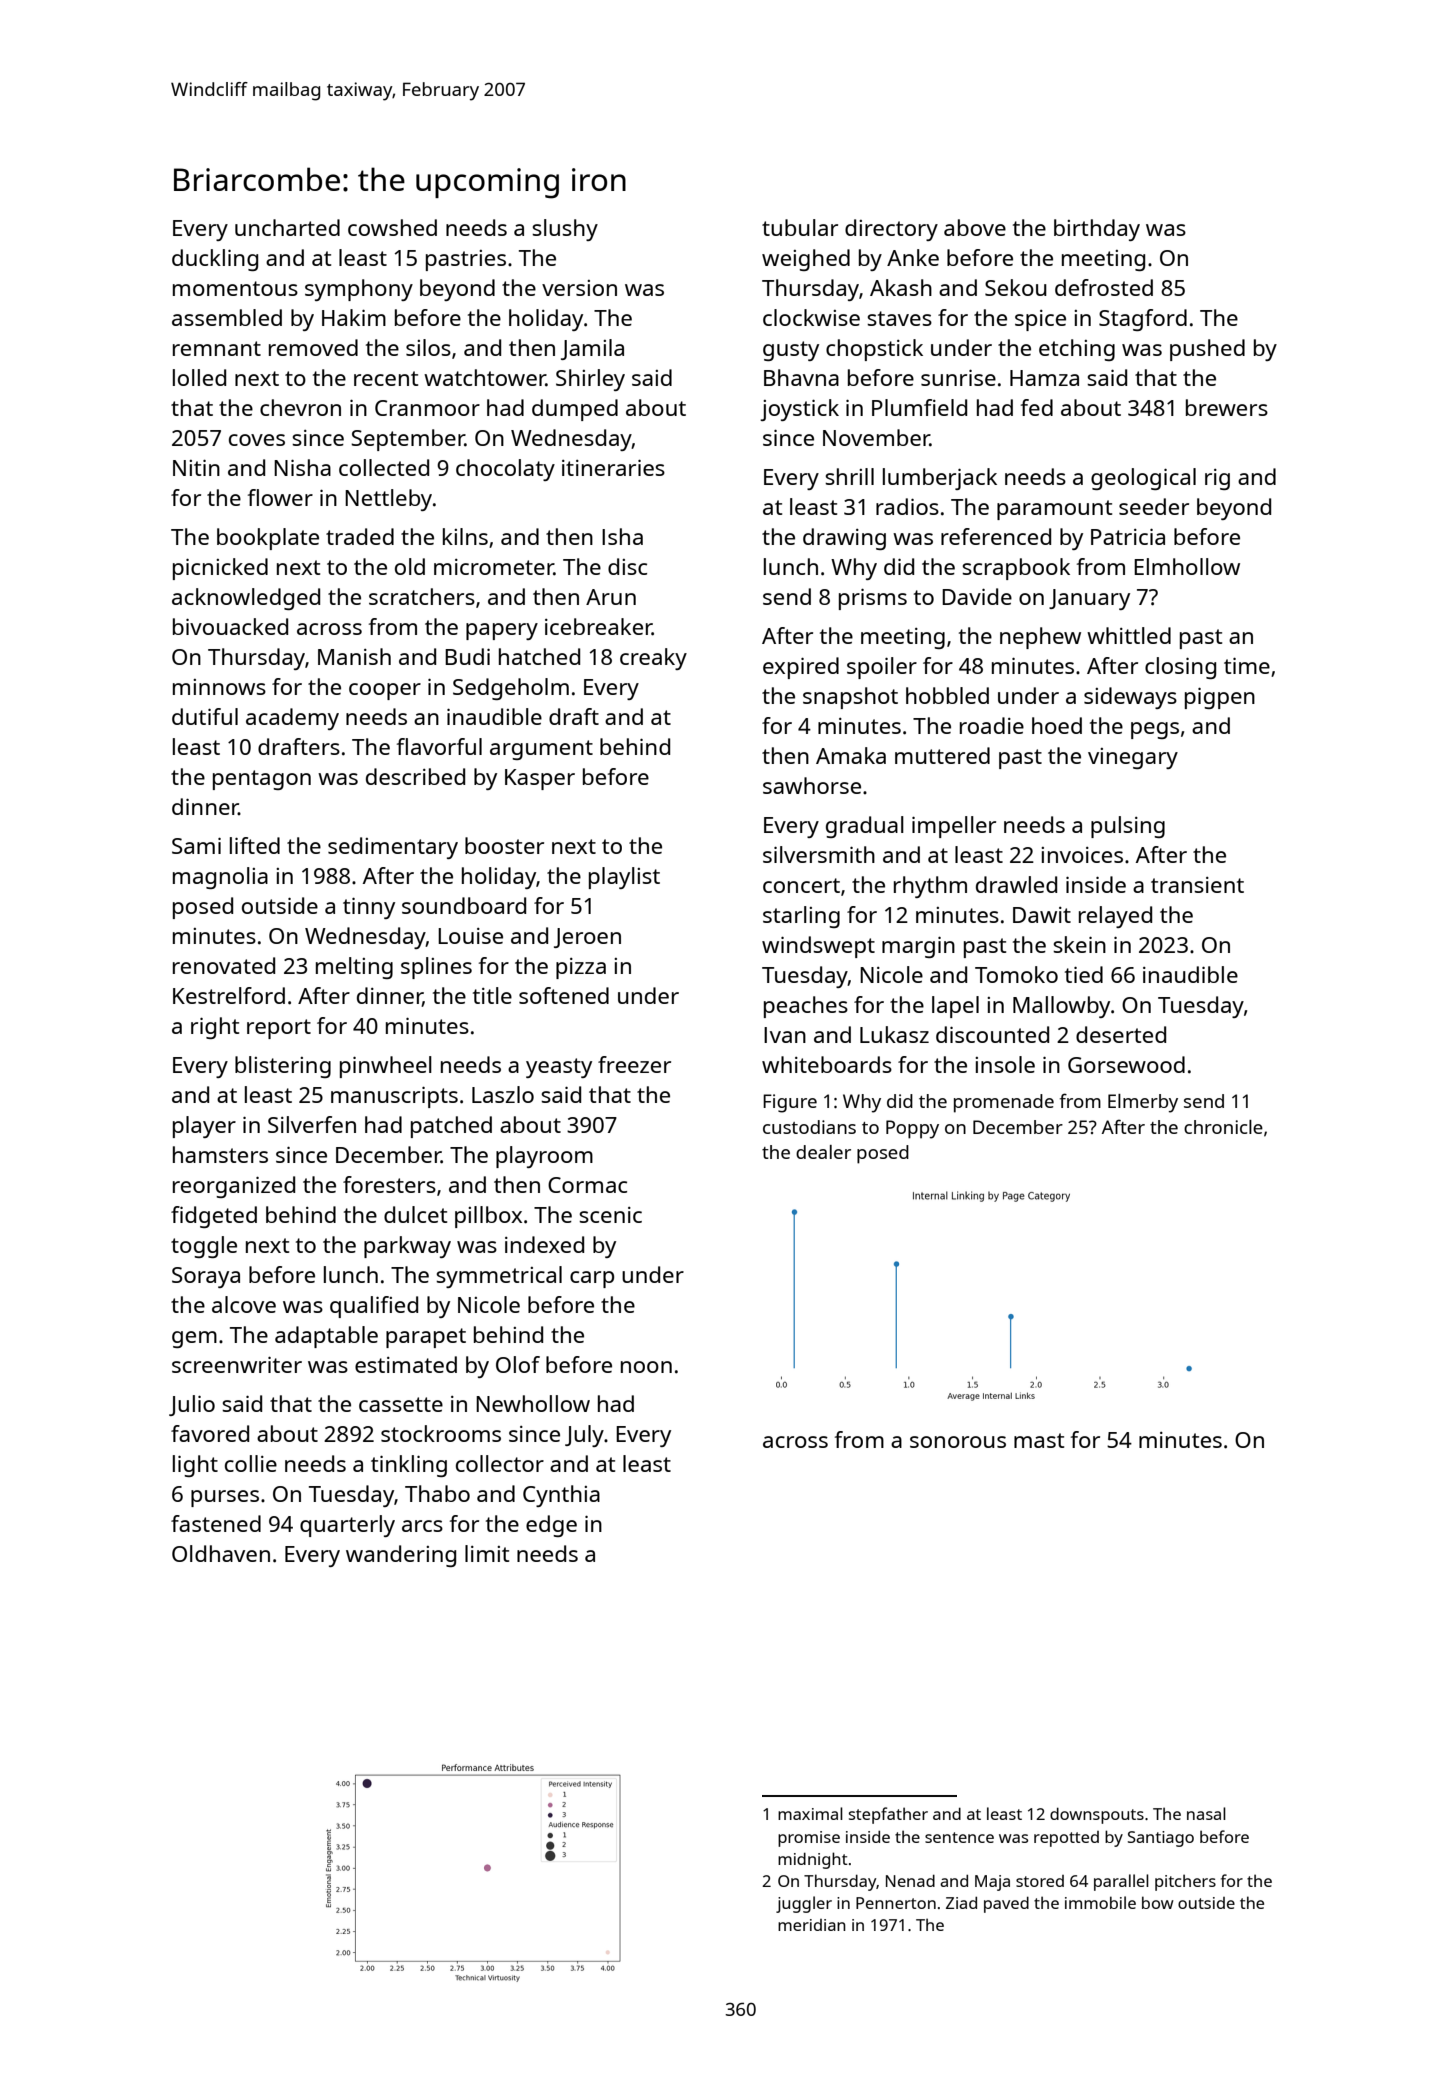  Describe the element at coordinates (1077, 350) in the document. I see `etching` at that location.
